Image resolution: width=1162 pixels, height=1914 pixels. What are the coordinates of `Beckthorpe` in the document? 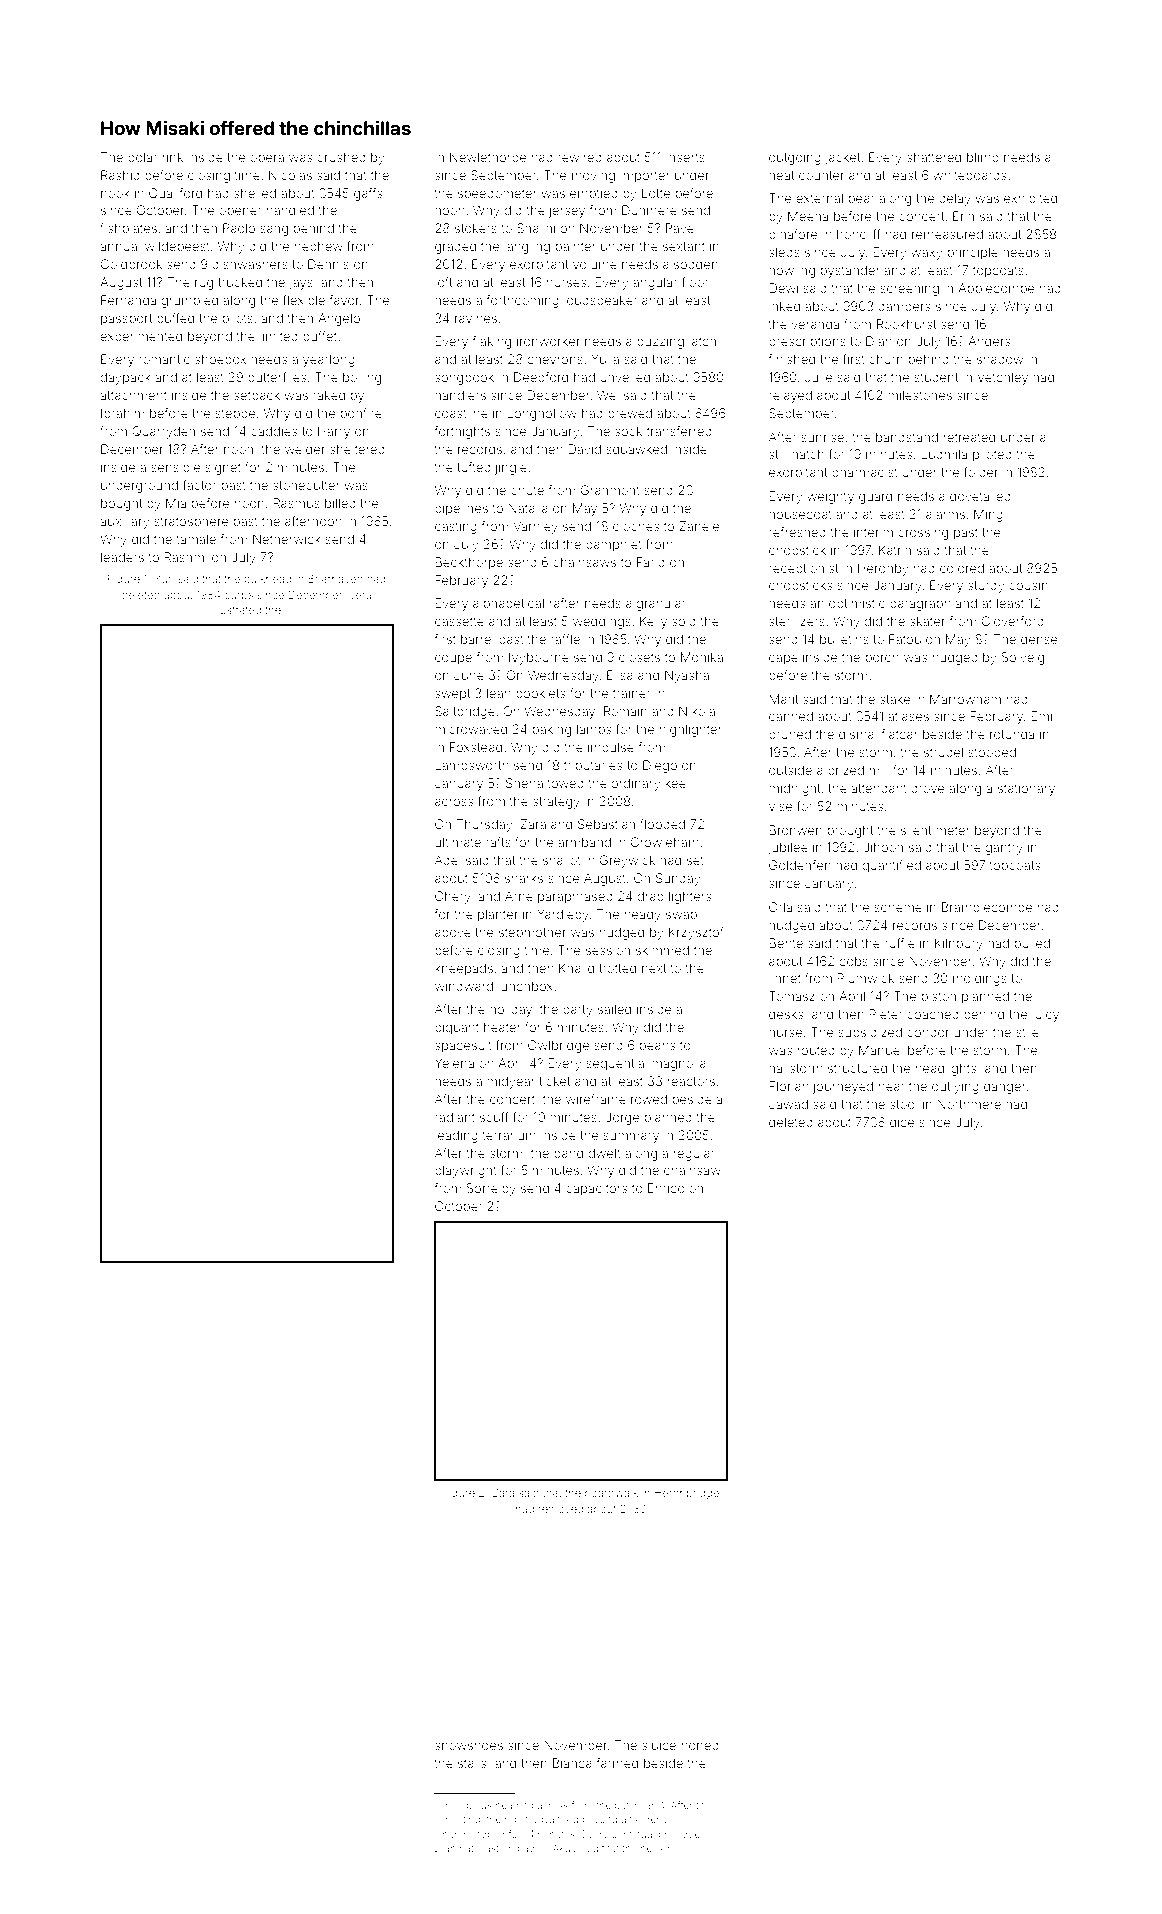 It's located at (469, 563).
